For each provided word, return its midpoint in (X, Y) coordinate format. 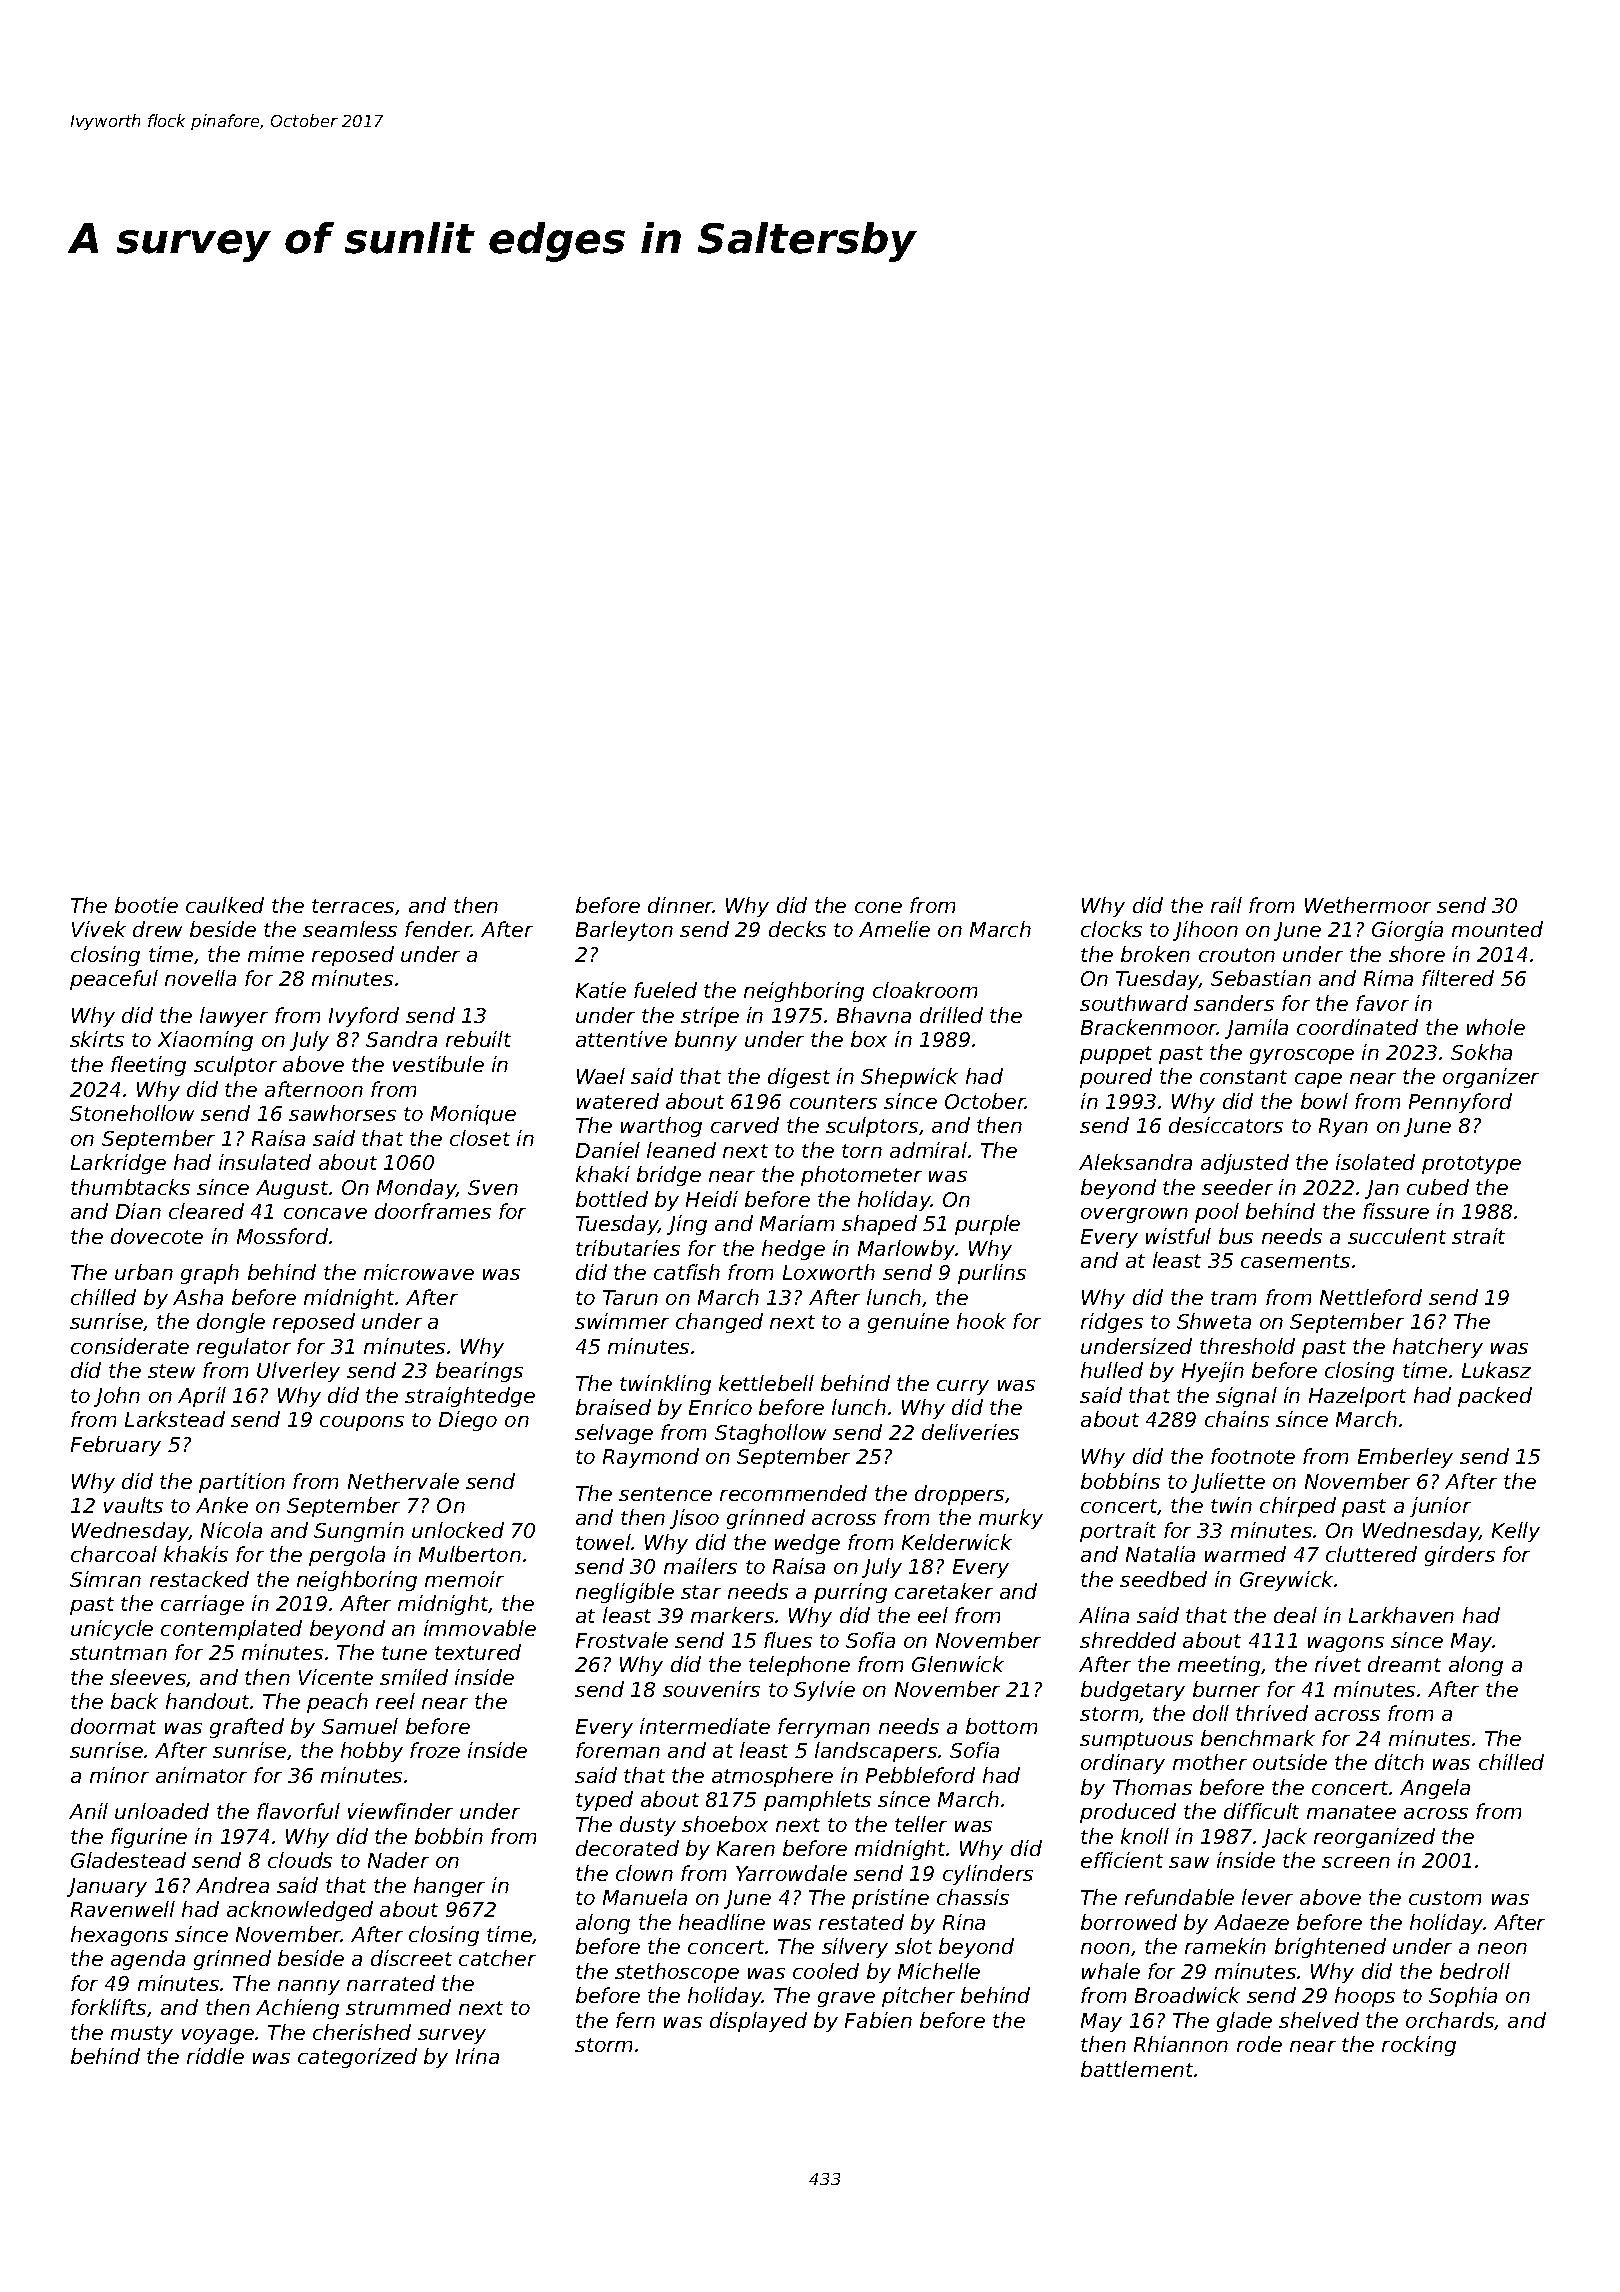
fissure (1396, 1211)
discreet (411, 1958)
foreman (618, 1750)
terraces (353, 906)
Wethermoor (1368, 905)
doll (1211, 1713)
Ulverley (298, 1372)
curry (963, 1387)
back (134, 1701)
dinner (681, 905)
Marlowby (907, 1250)
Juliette (1228, 1483)
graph (210, 1274)
